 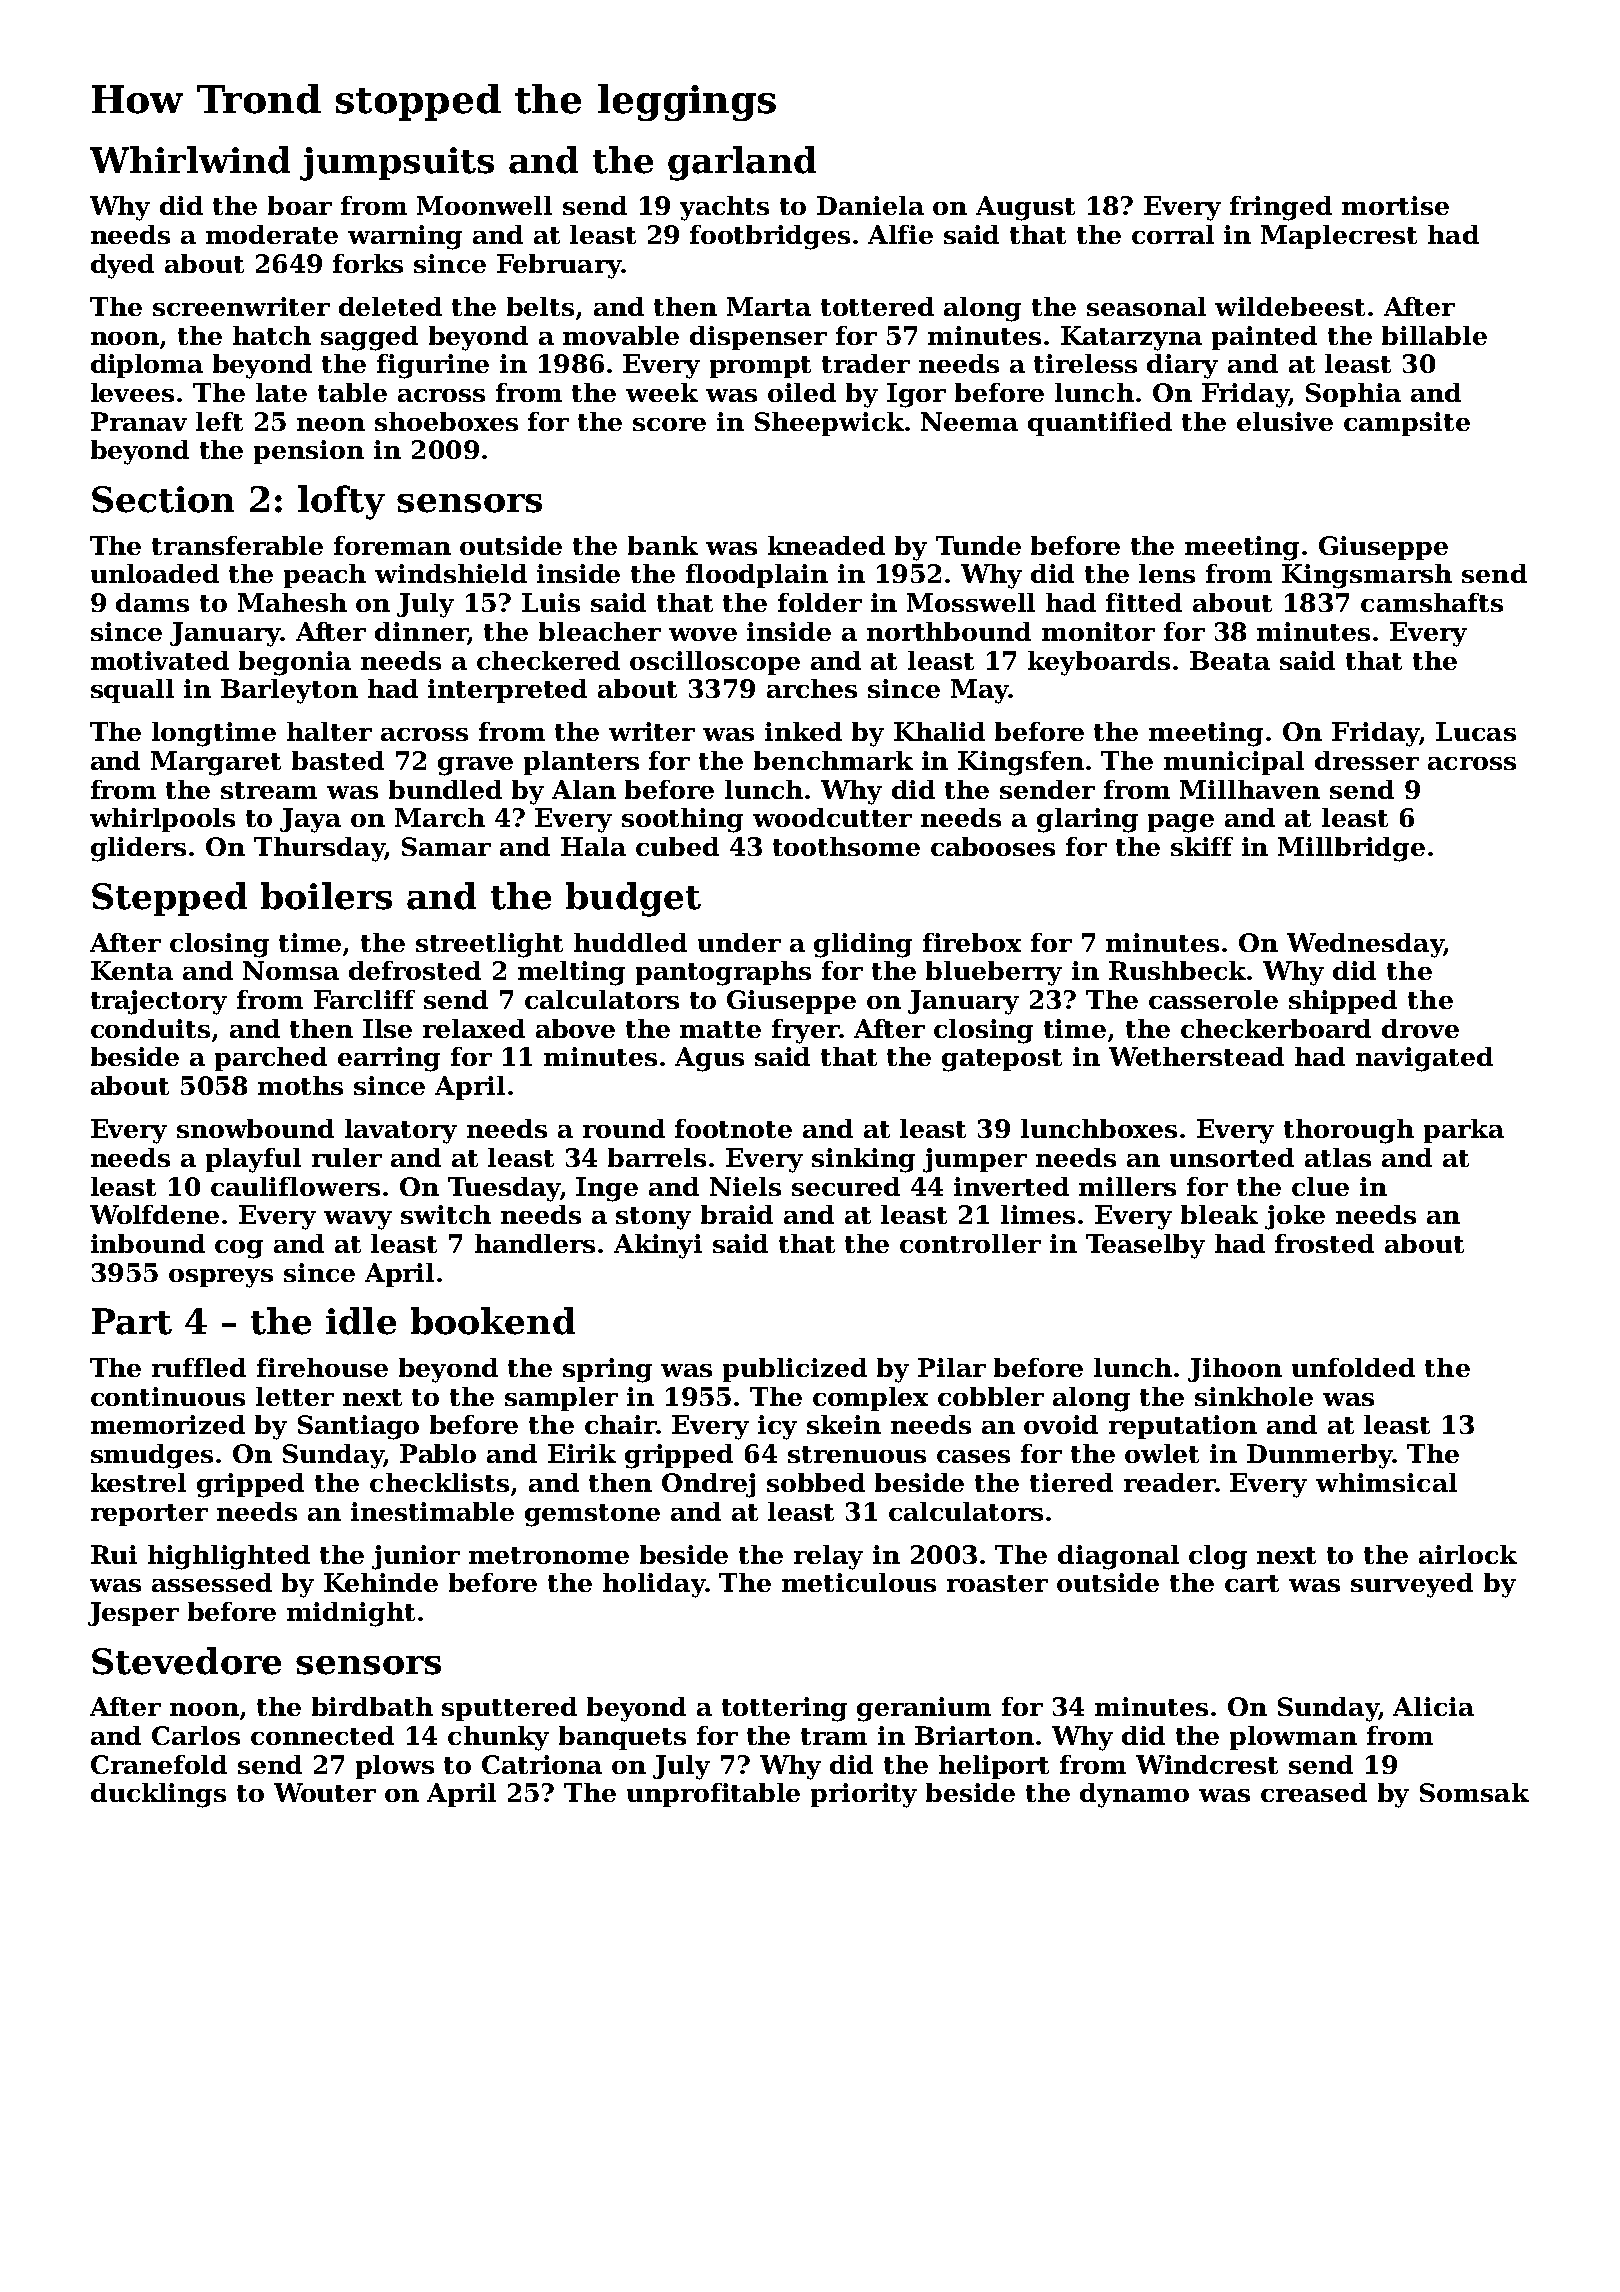 I want to click on corral, so click(x=1173, y=234).
